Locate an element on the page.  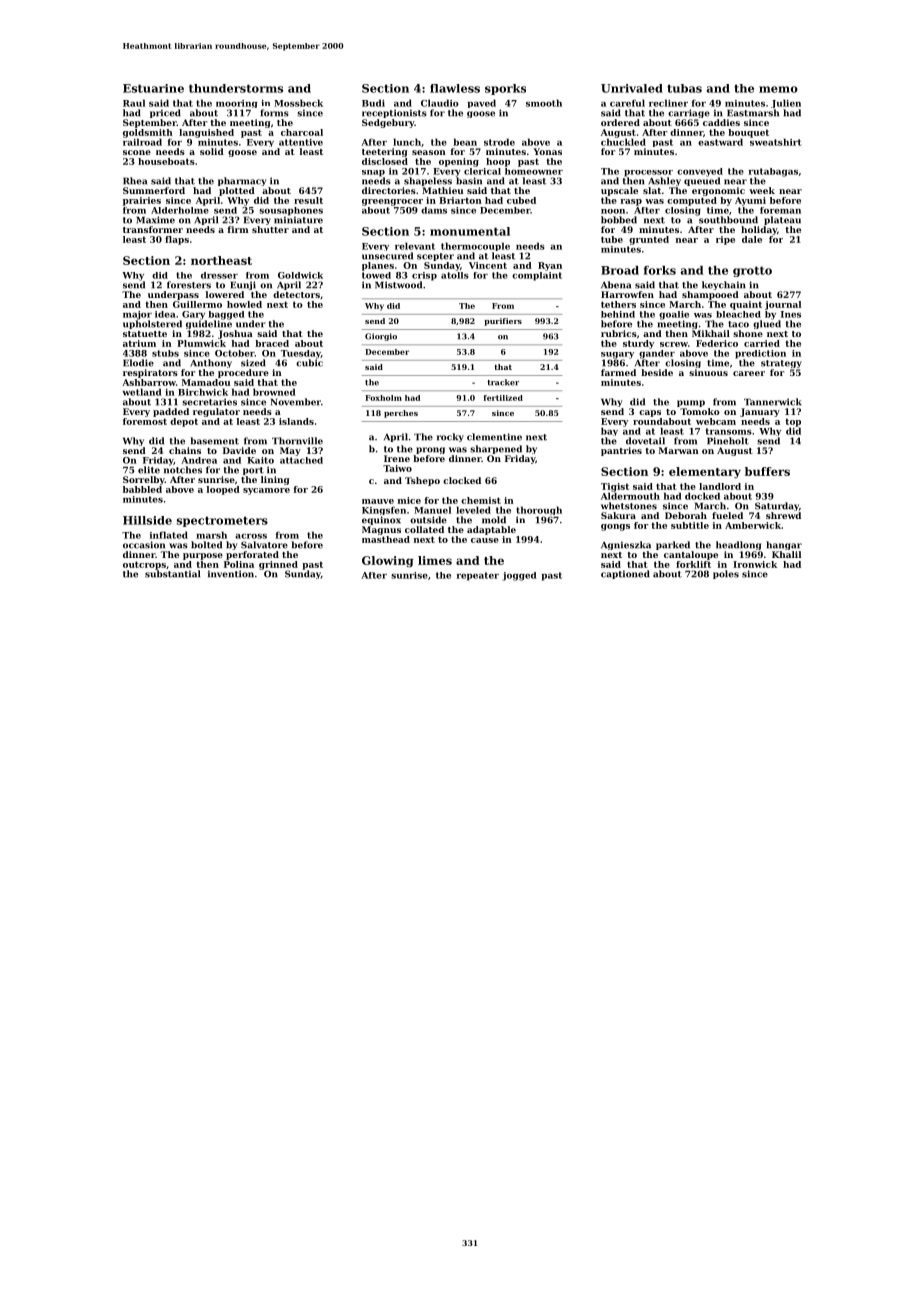
sweatshirt is located at coordinates (776, 142).
